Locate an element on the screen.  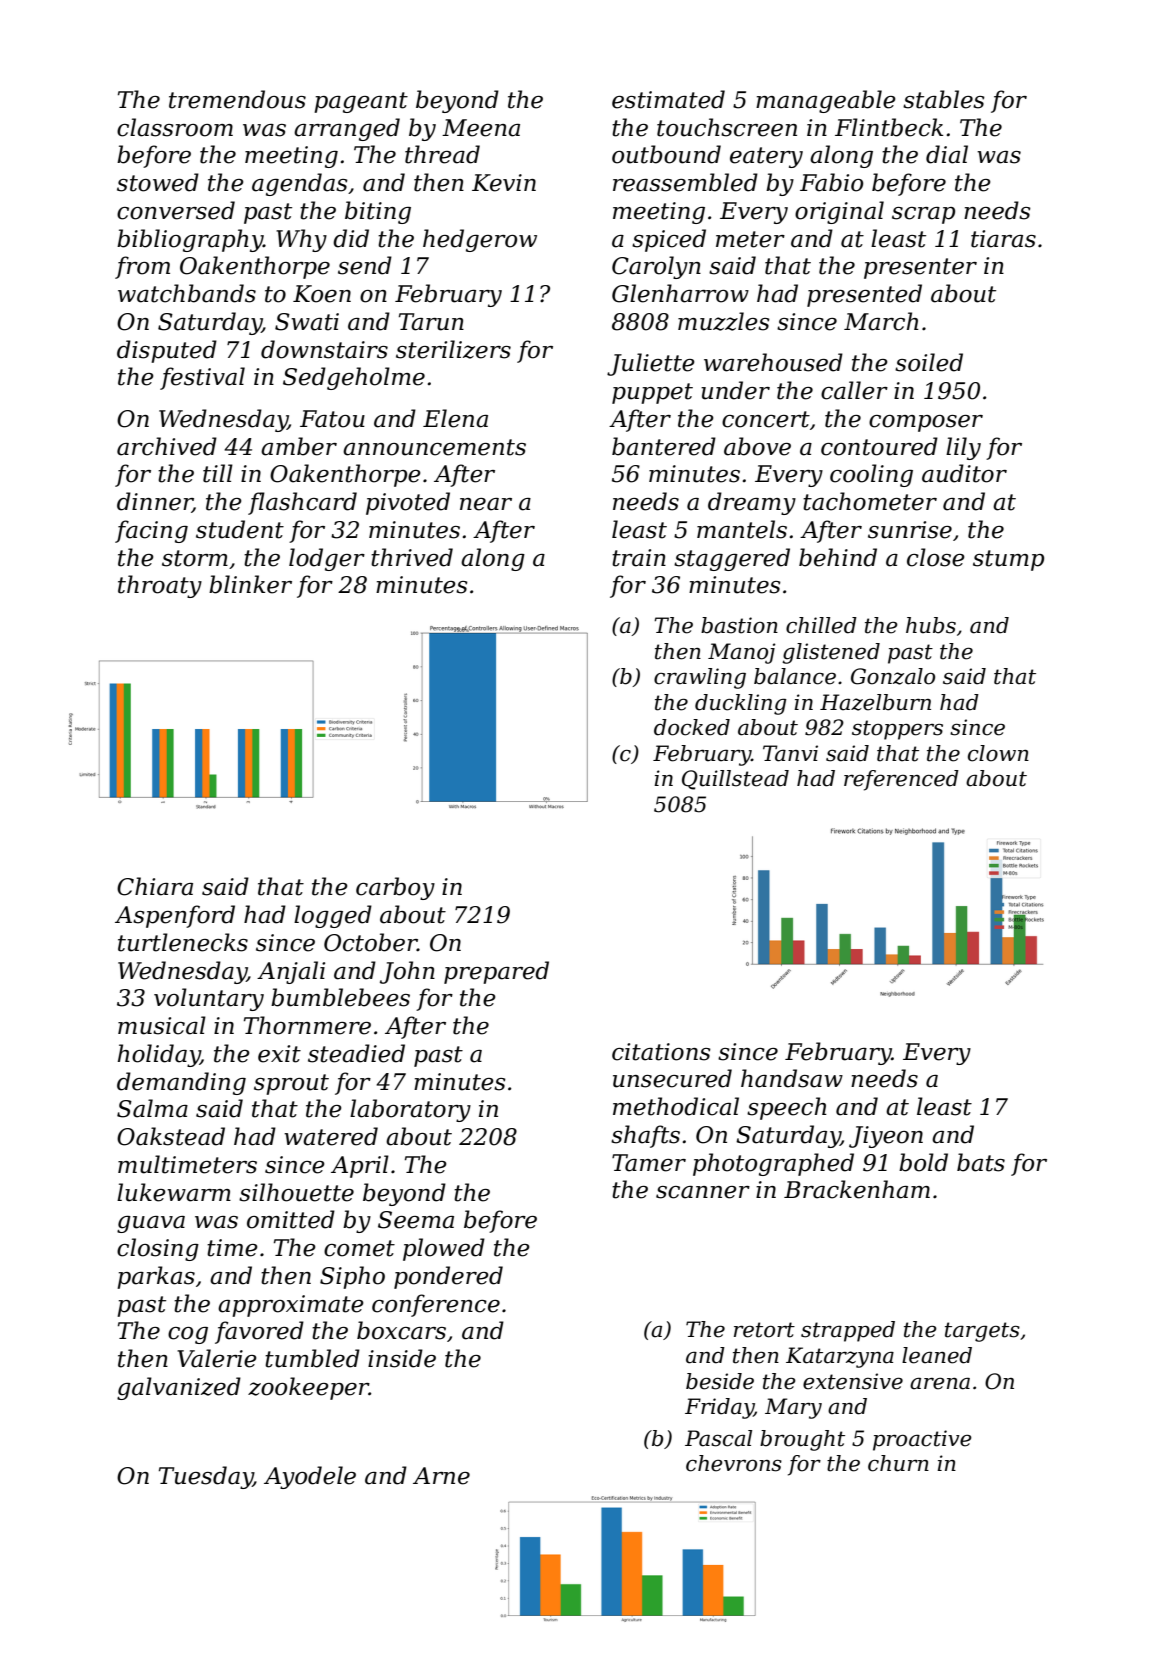
spiced is located at coordinates (669, 240).
